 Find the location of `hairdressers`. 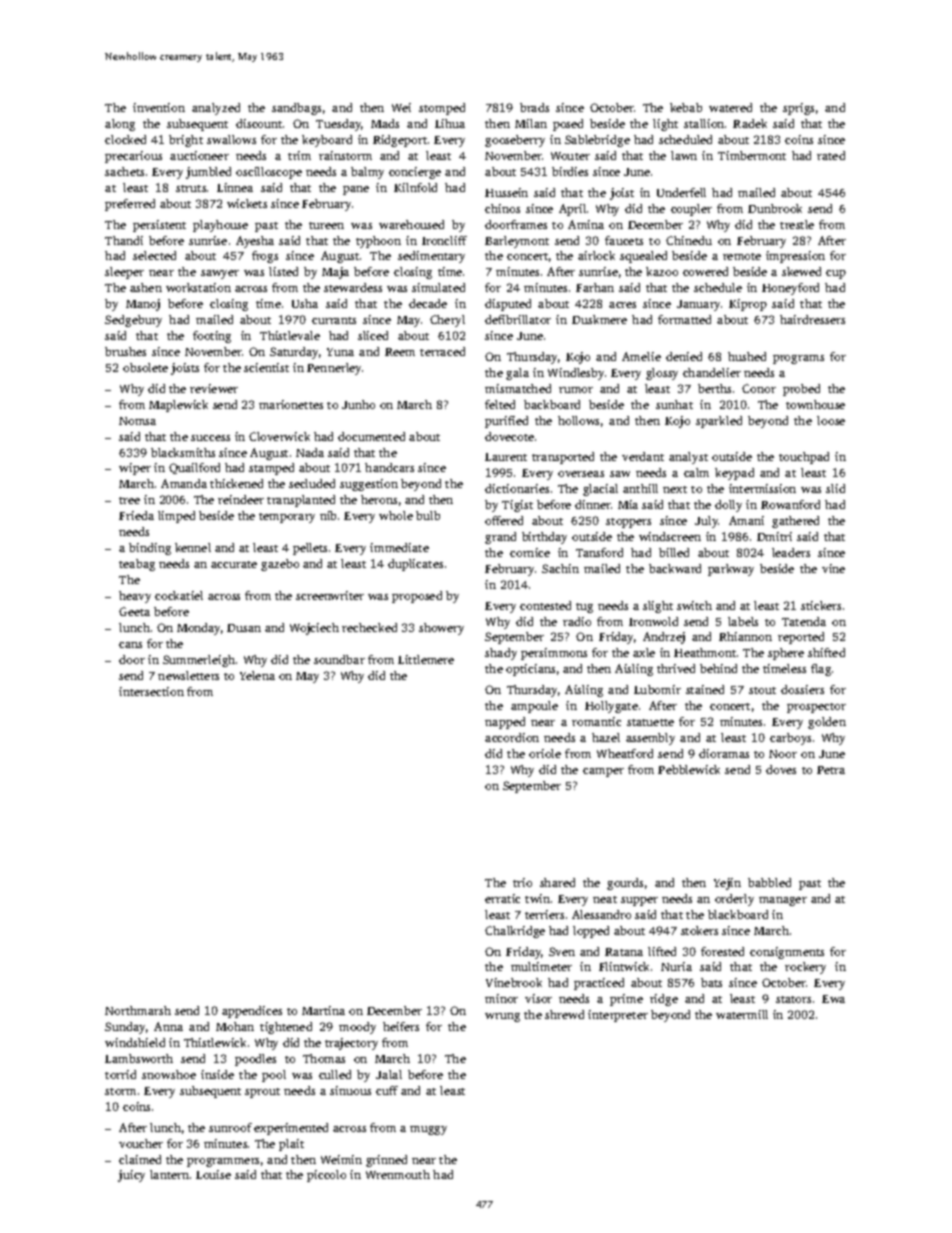

hairdressers is located at coordinates (812, 319).
